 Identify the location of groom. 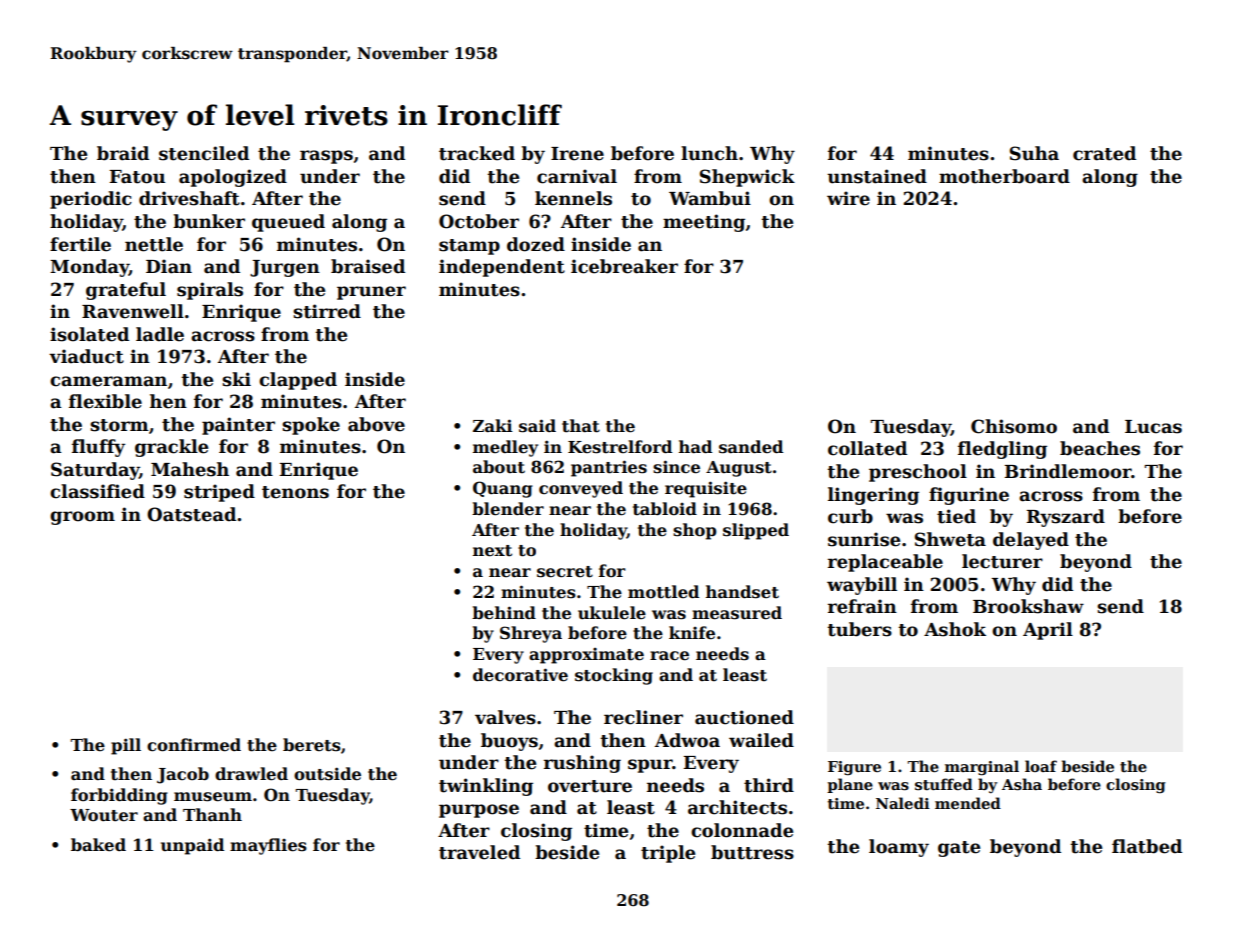
(82, 518).
